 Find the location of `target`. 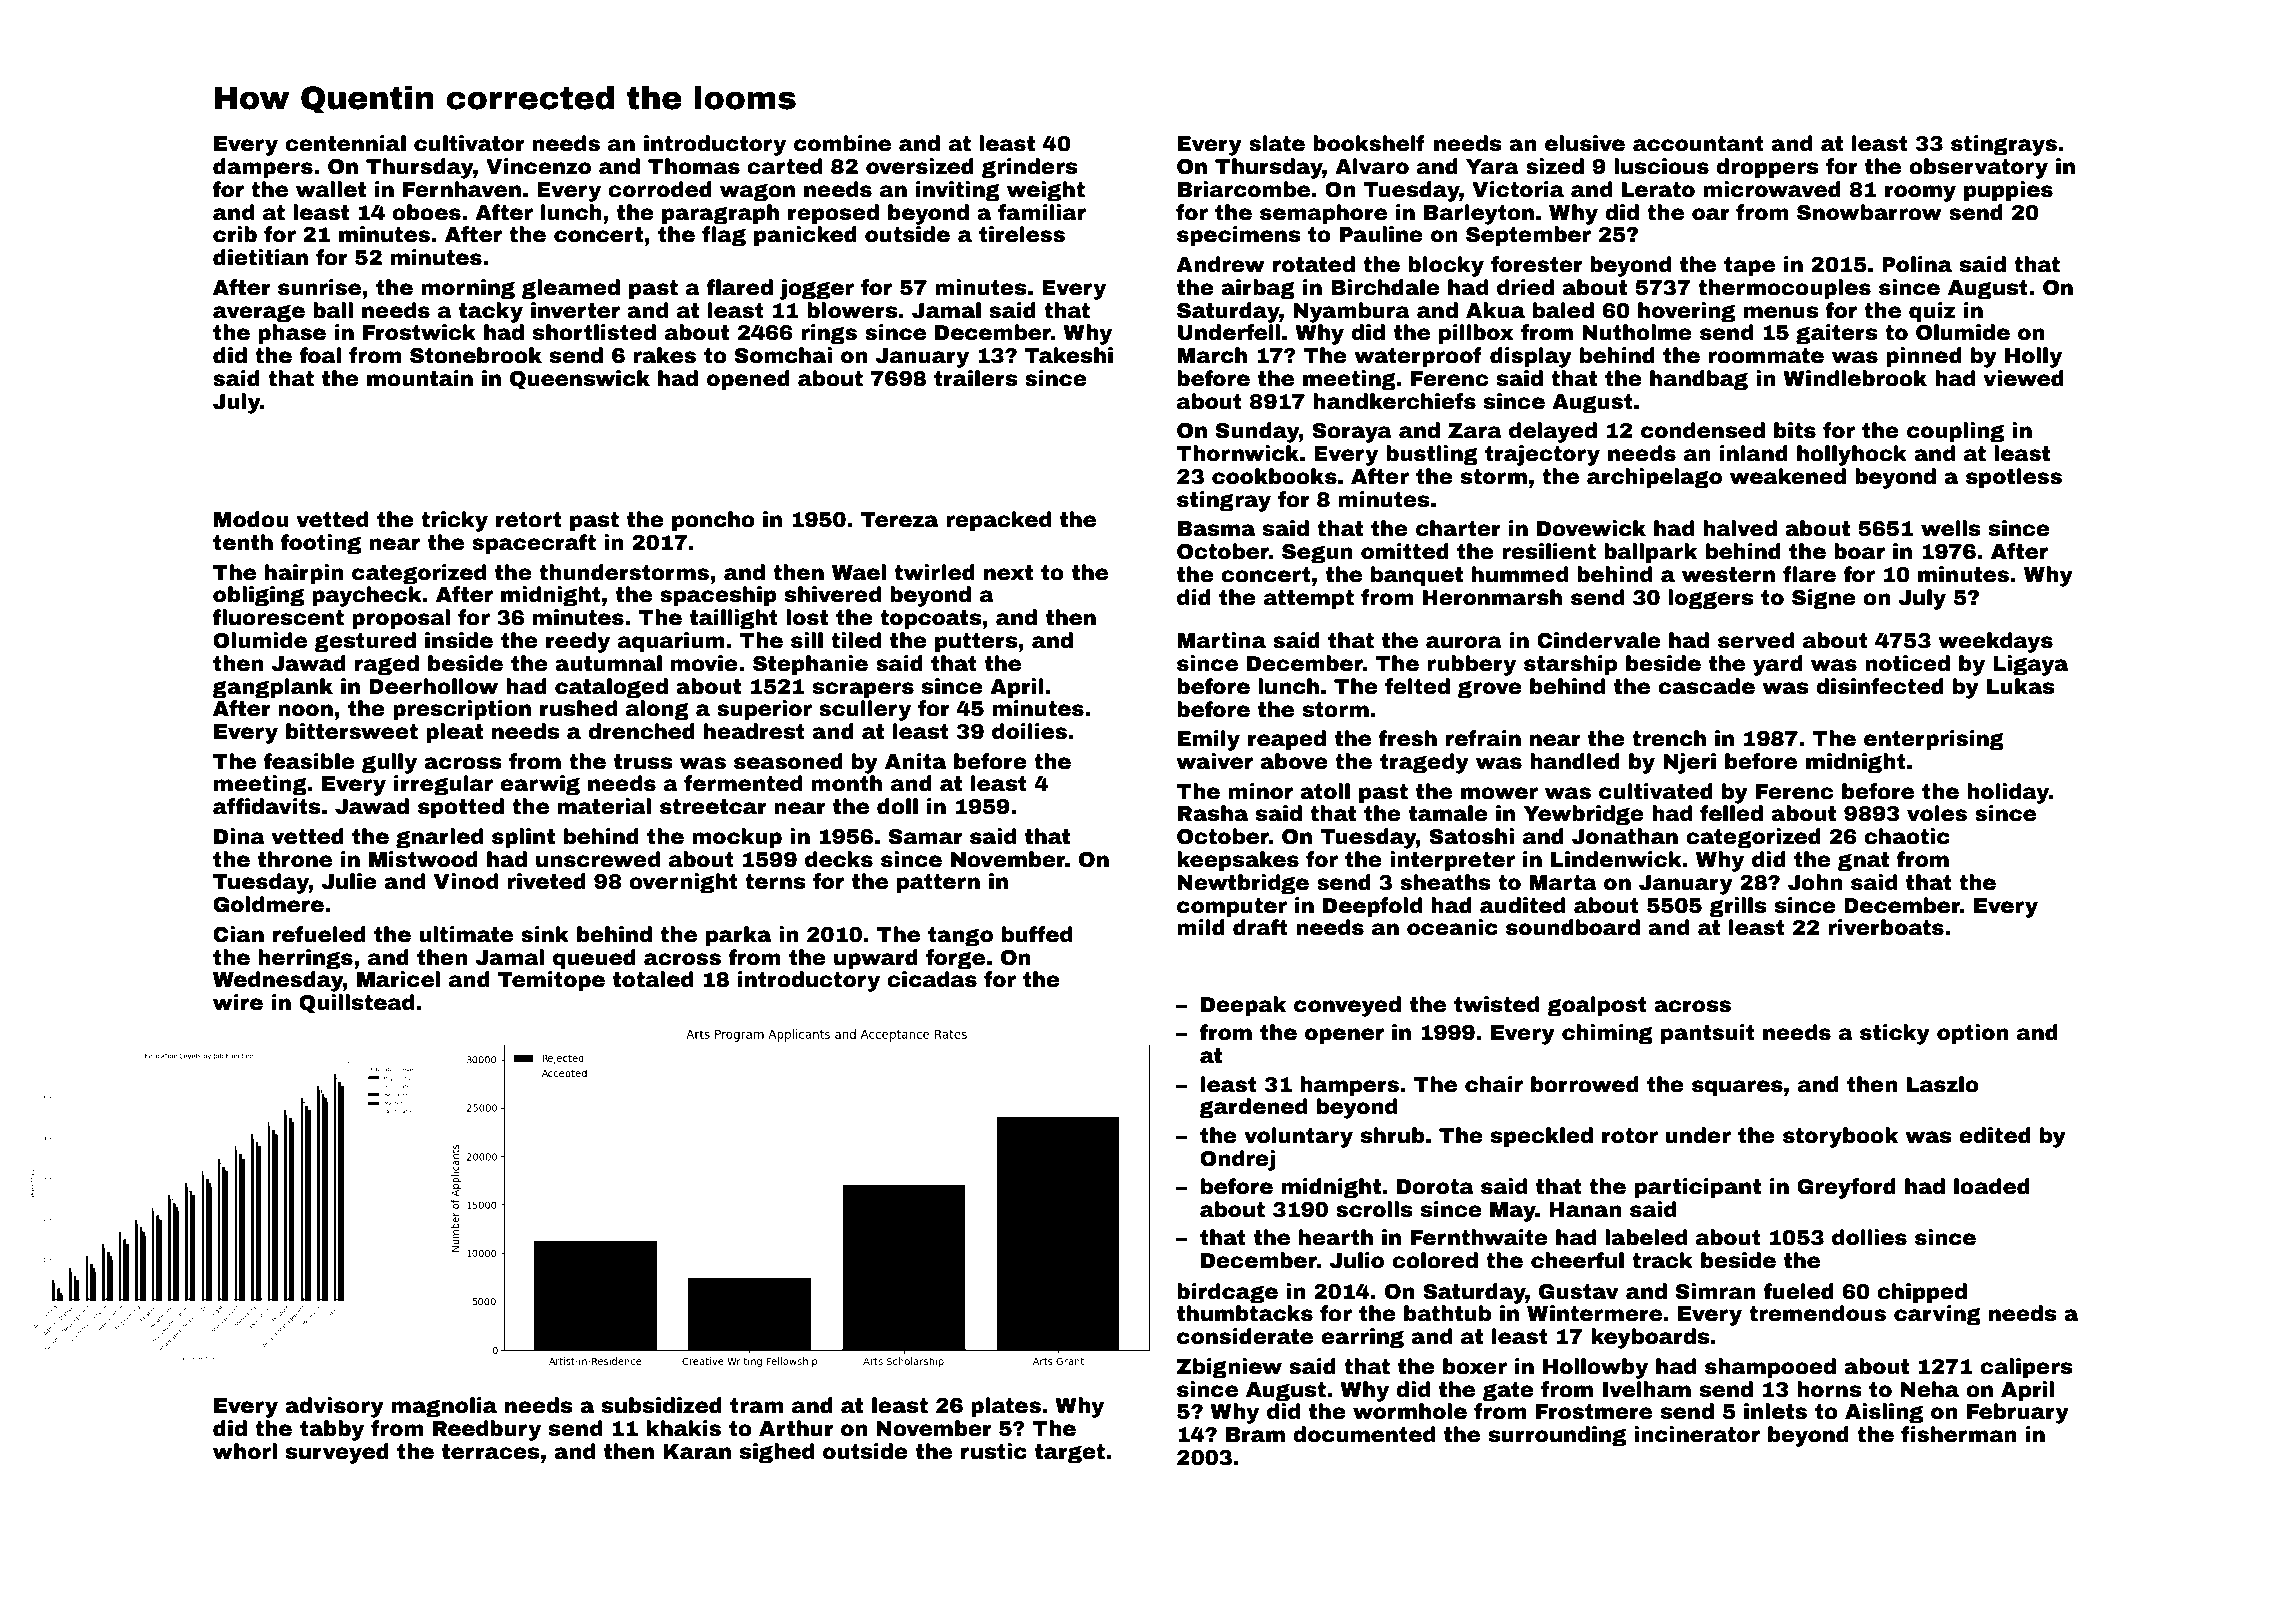

target is located at coordinates (1070, 1454).
